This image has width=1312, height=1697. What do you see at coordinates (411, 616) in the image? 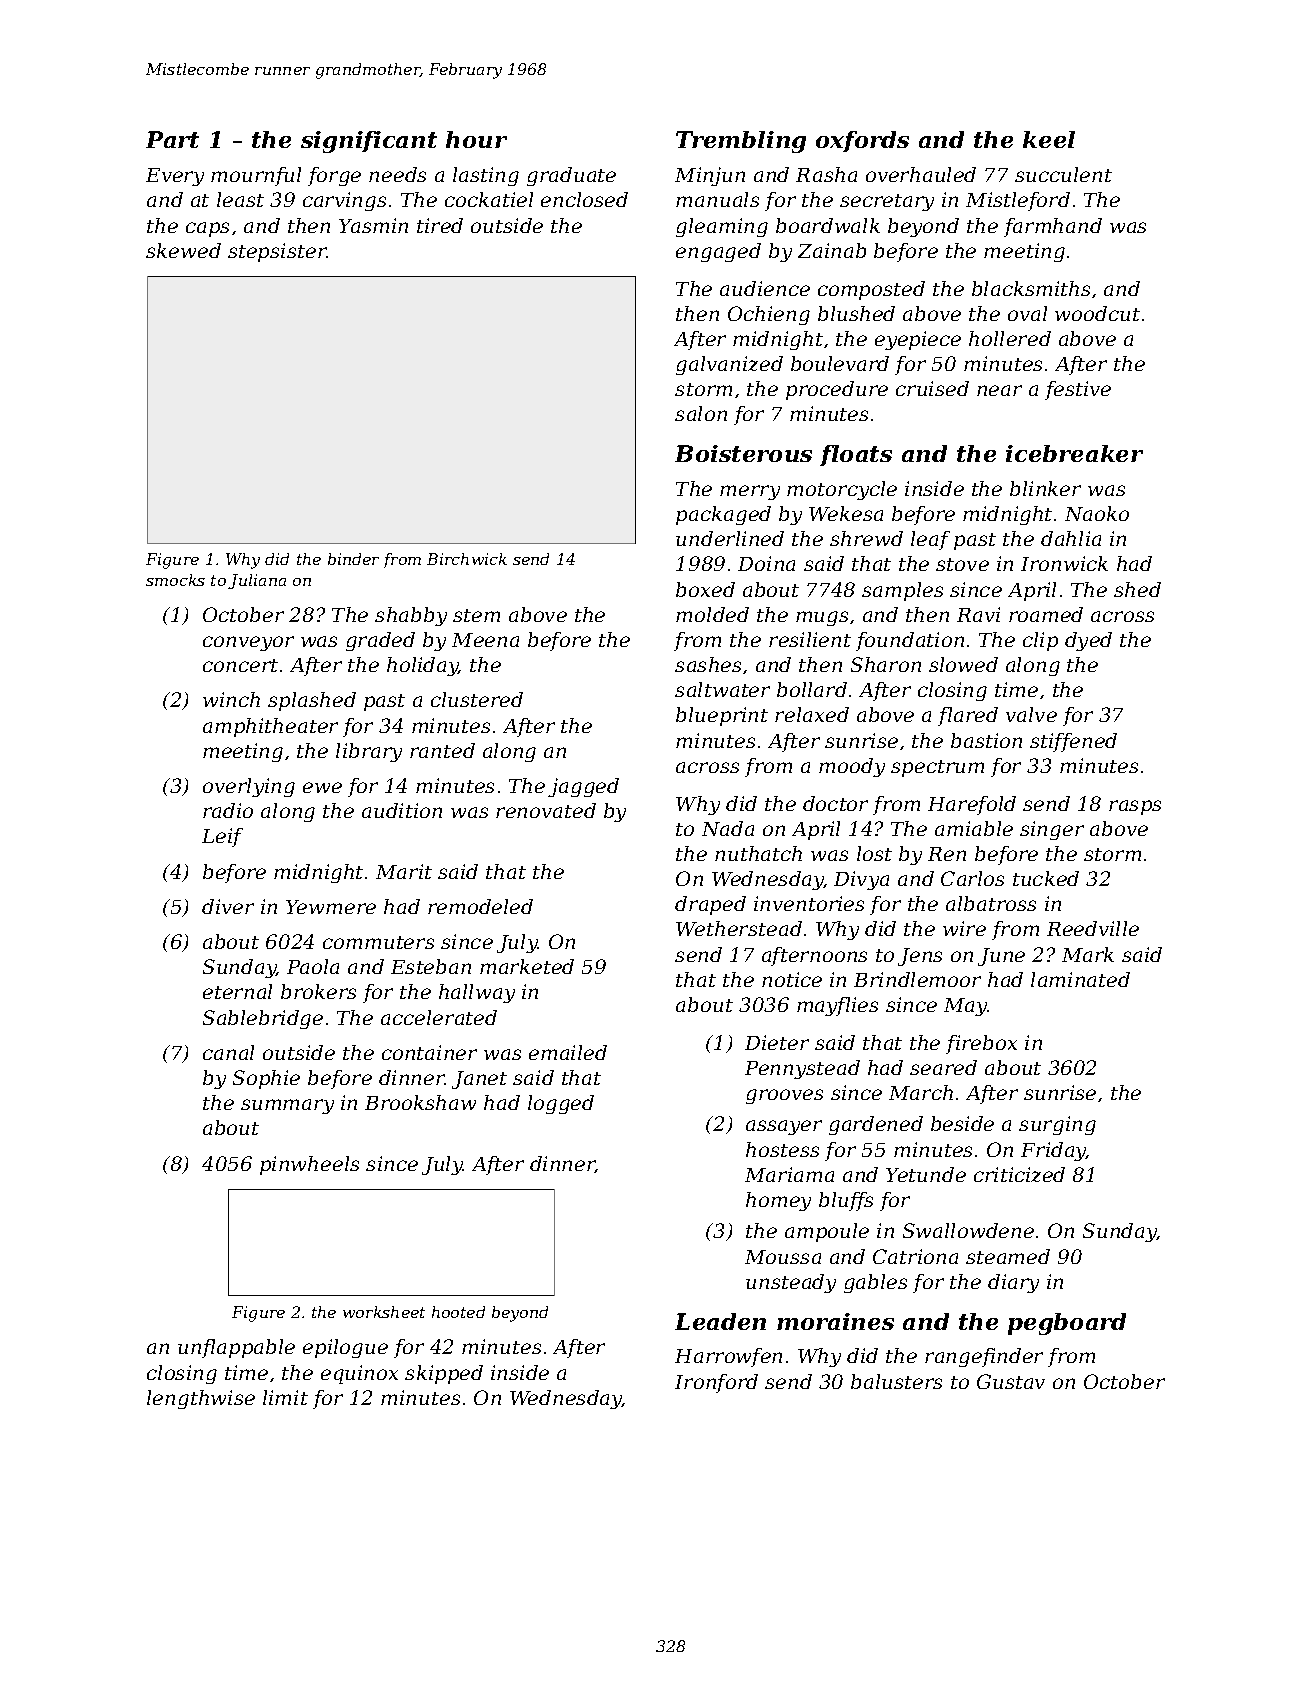
I see `shabby` at bounding box center [411, 616].
